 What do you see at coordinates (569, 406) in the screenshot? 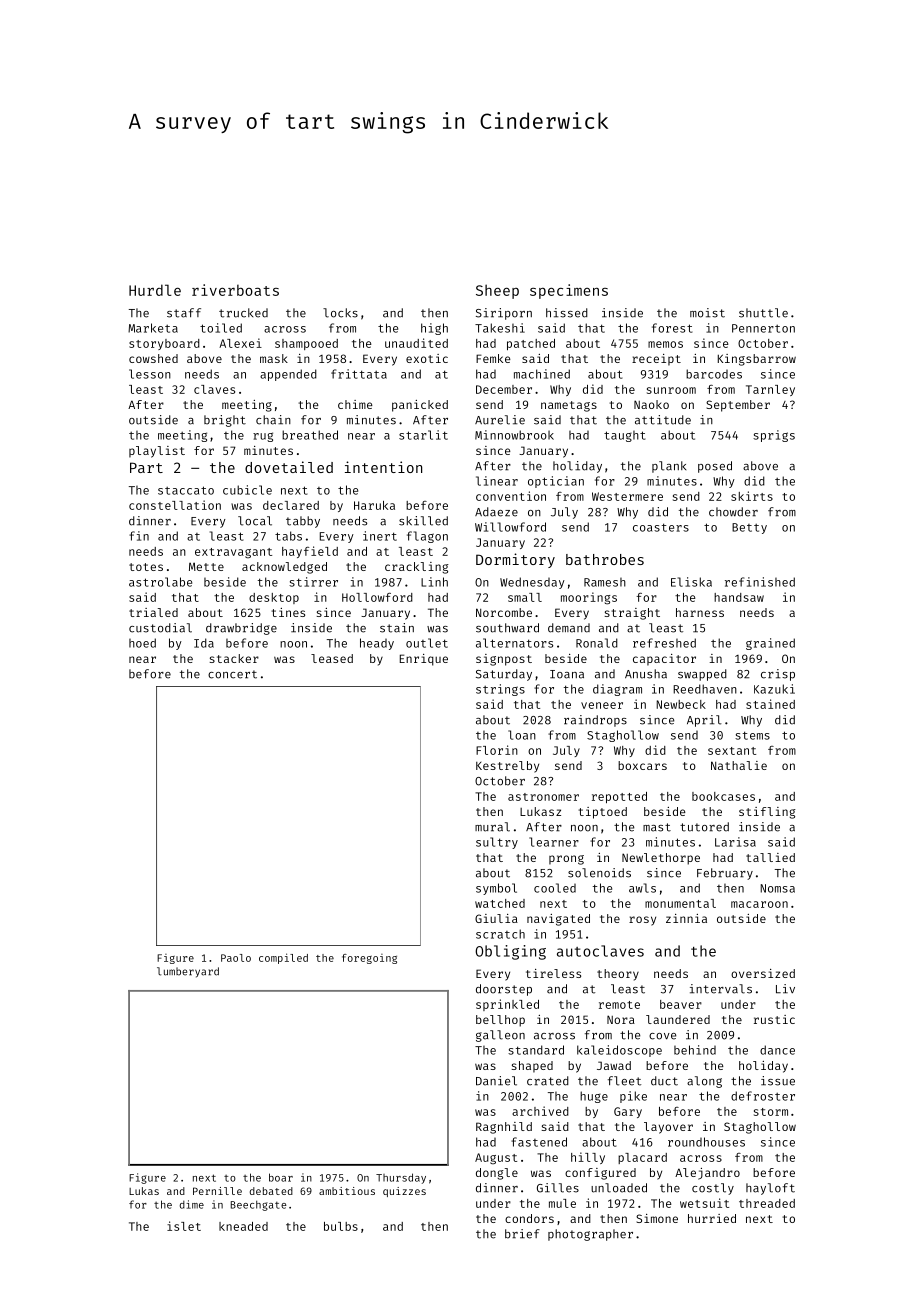
I see `nametags` at bounding box center [569, 406].
